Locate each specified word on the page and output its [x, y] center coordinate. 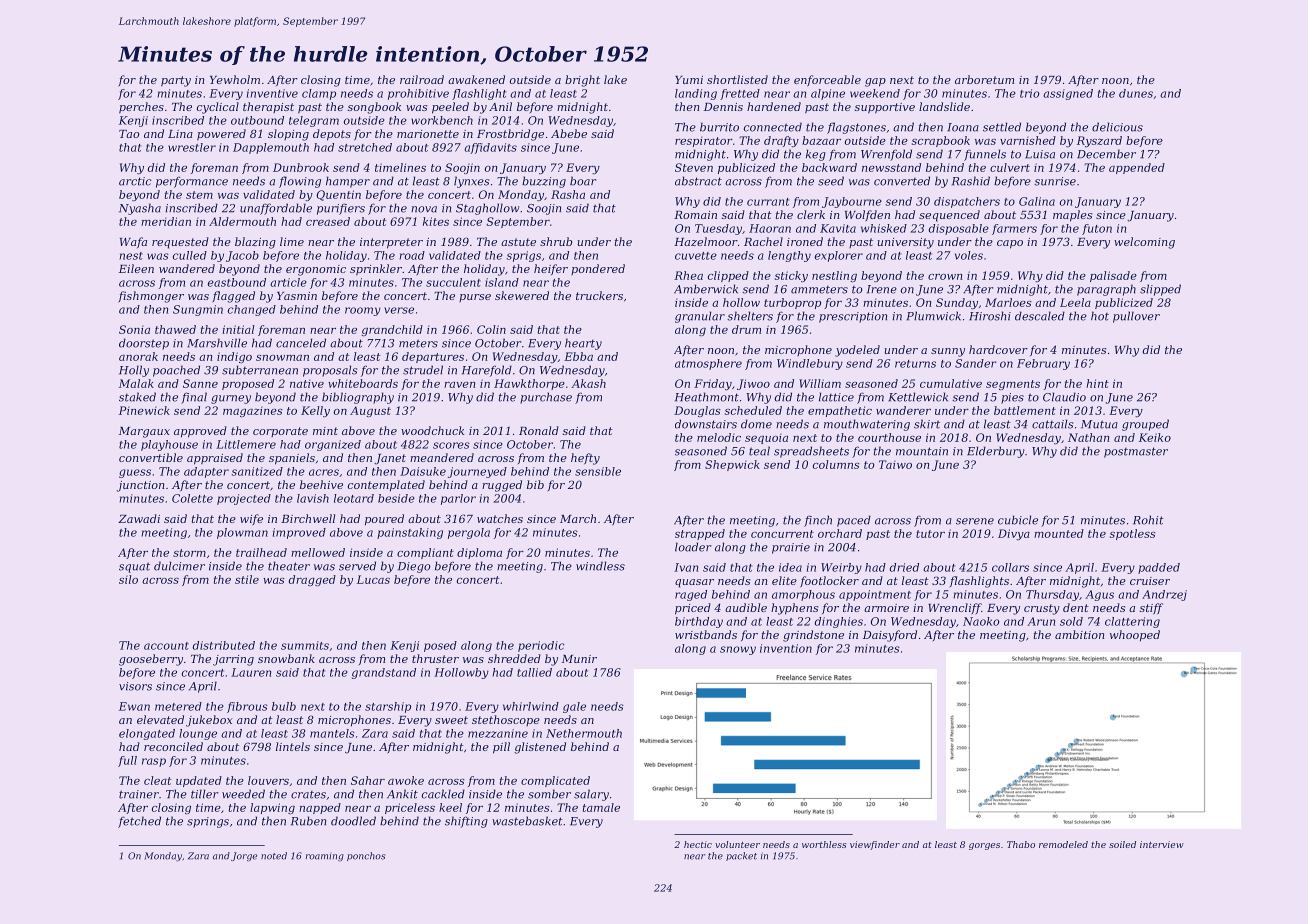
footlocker [829, 581]
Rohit [1148, 520]
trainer [139, 794]
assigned [1068, 94]
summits [305, 645]
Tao [129, 134]
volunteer [737, 844]
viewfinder [875, 845]
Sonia [134, 329]
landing [696, 94]
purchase [546, 398]
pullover [1136, 317]
